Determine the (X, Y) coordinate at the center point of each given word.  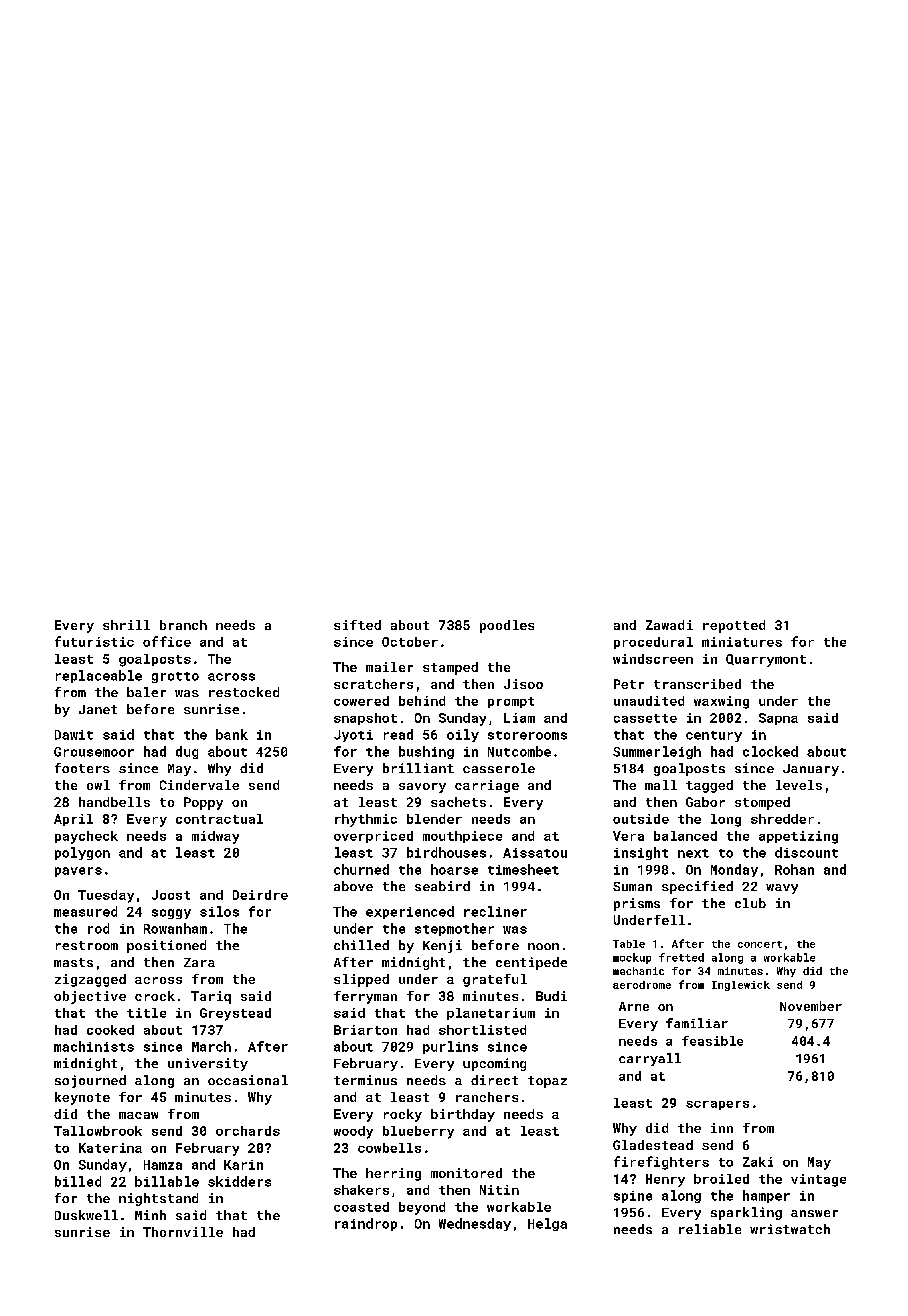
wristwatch (790, 1229)
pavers (78, 872)
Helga (547, 1224)
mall (661, 785)
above (353, 886)
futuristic (94, 641)
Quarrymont (766, 660)
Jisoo (523, 684)
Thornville (183, 1232)
